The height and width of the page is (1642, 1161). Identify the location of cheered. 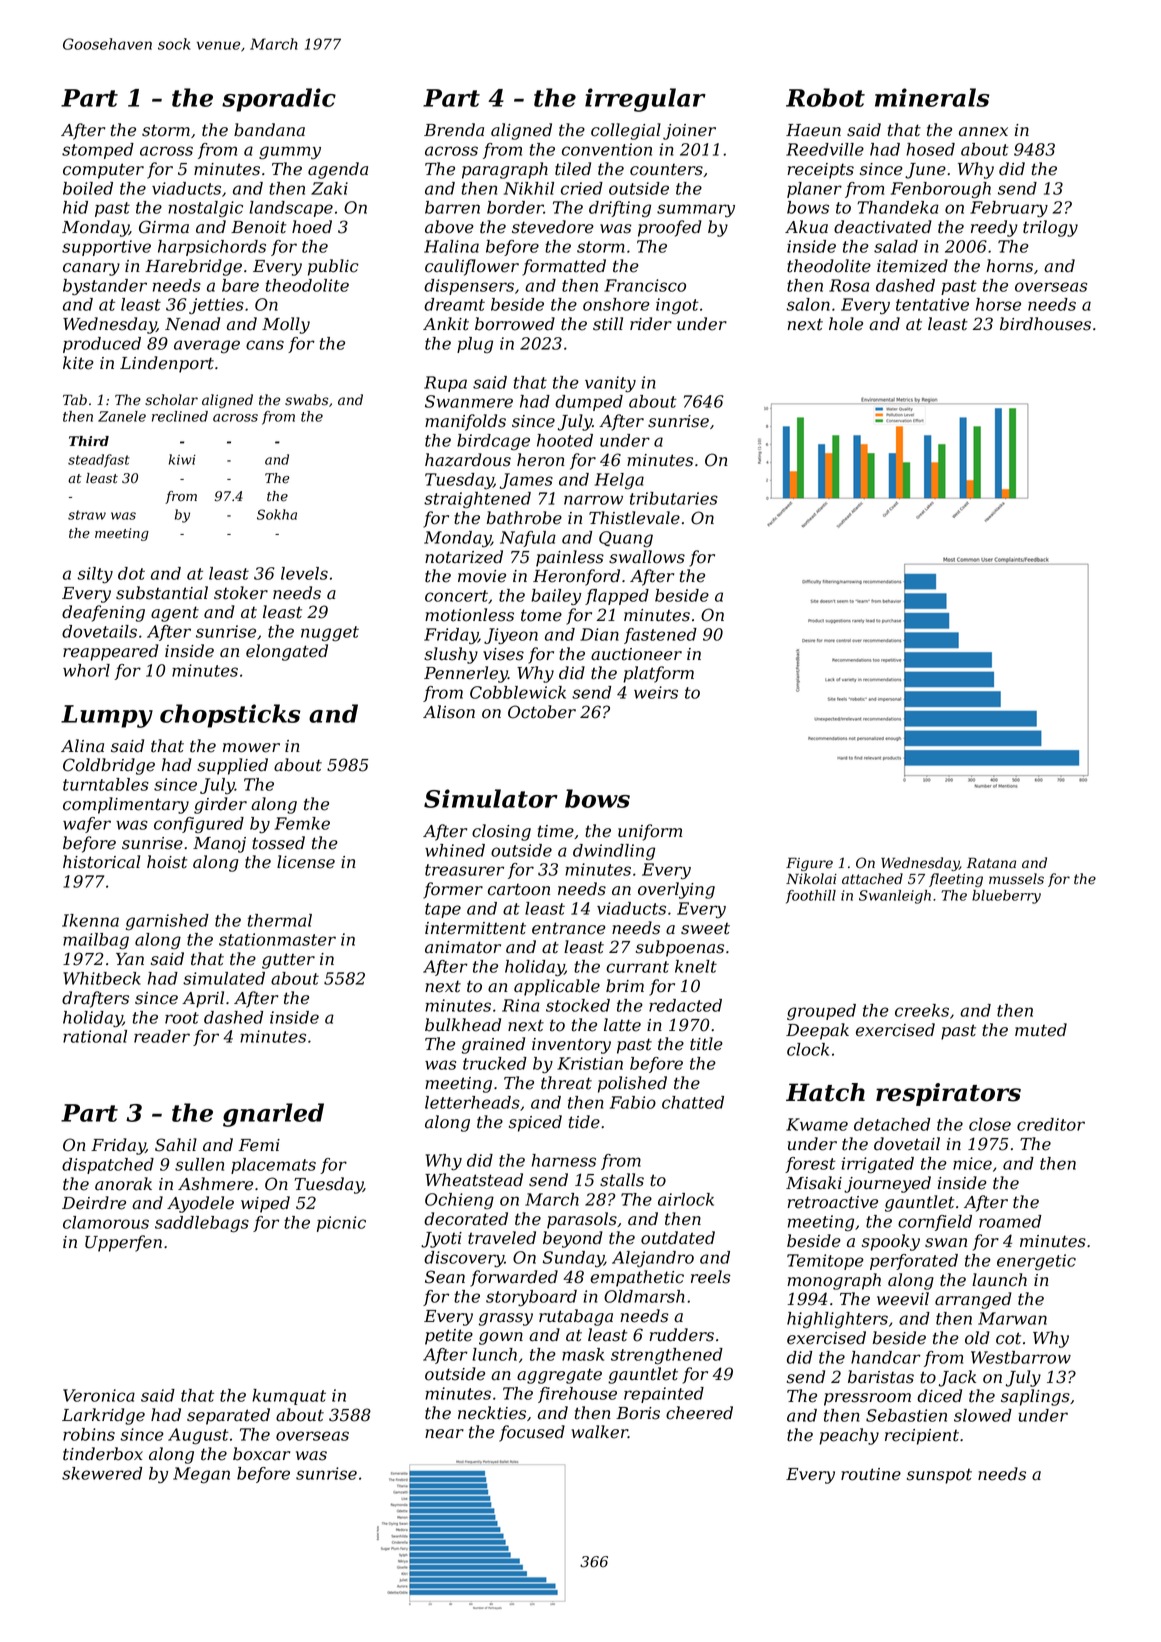
(699, 1413).
